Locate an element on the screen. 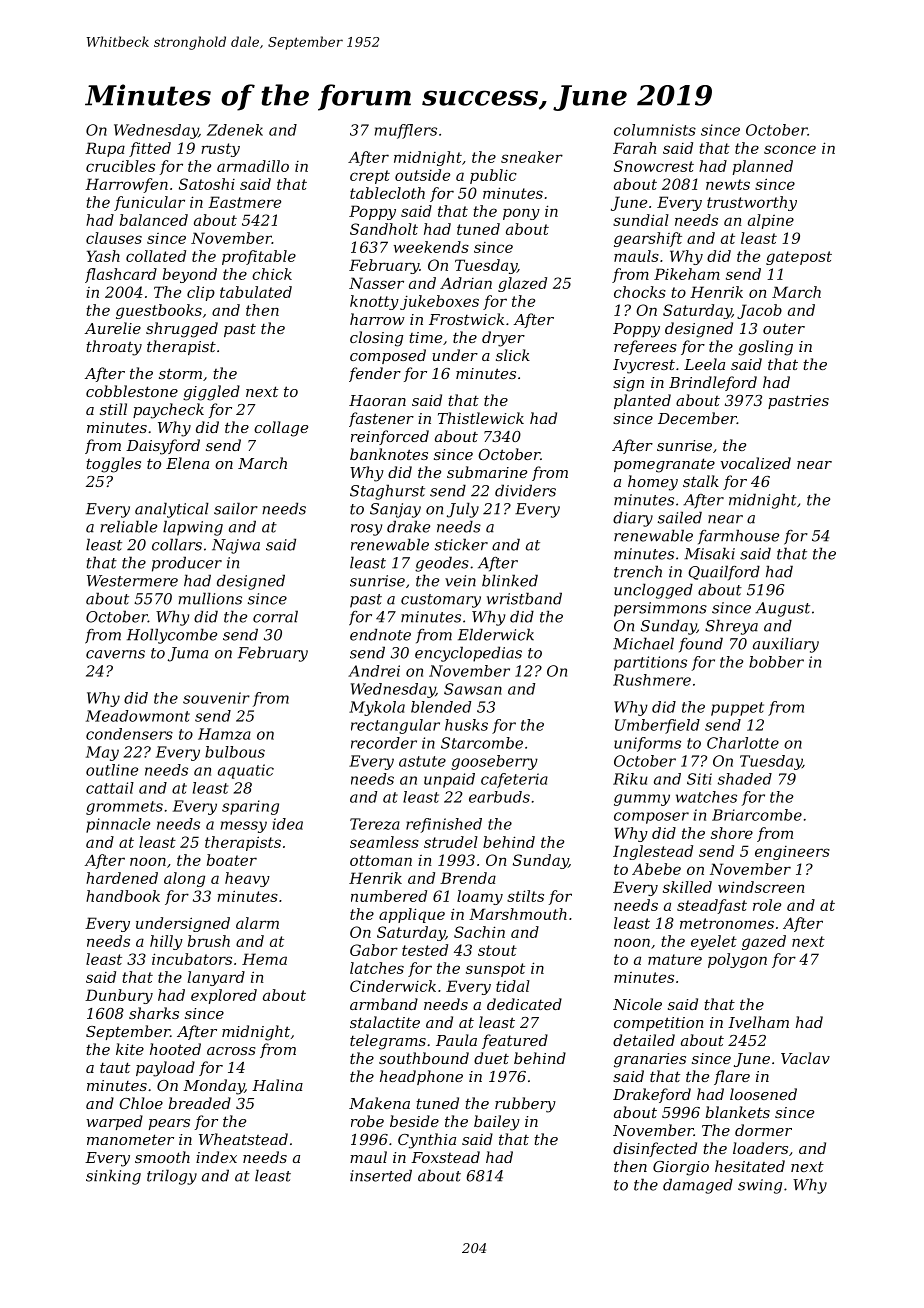  blended is located at coordinates (441, 707).
